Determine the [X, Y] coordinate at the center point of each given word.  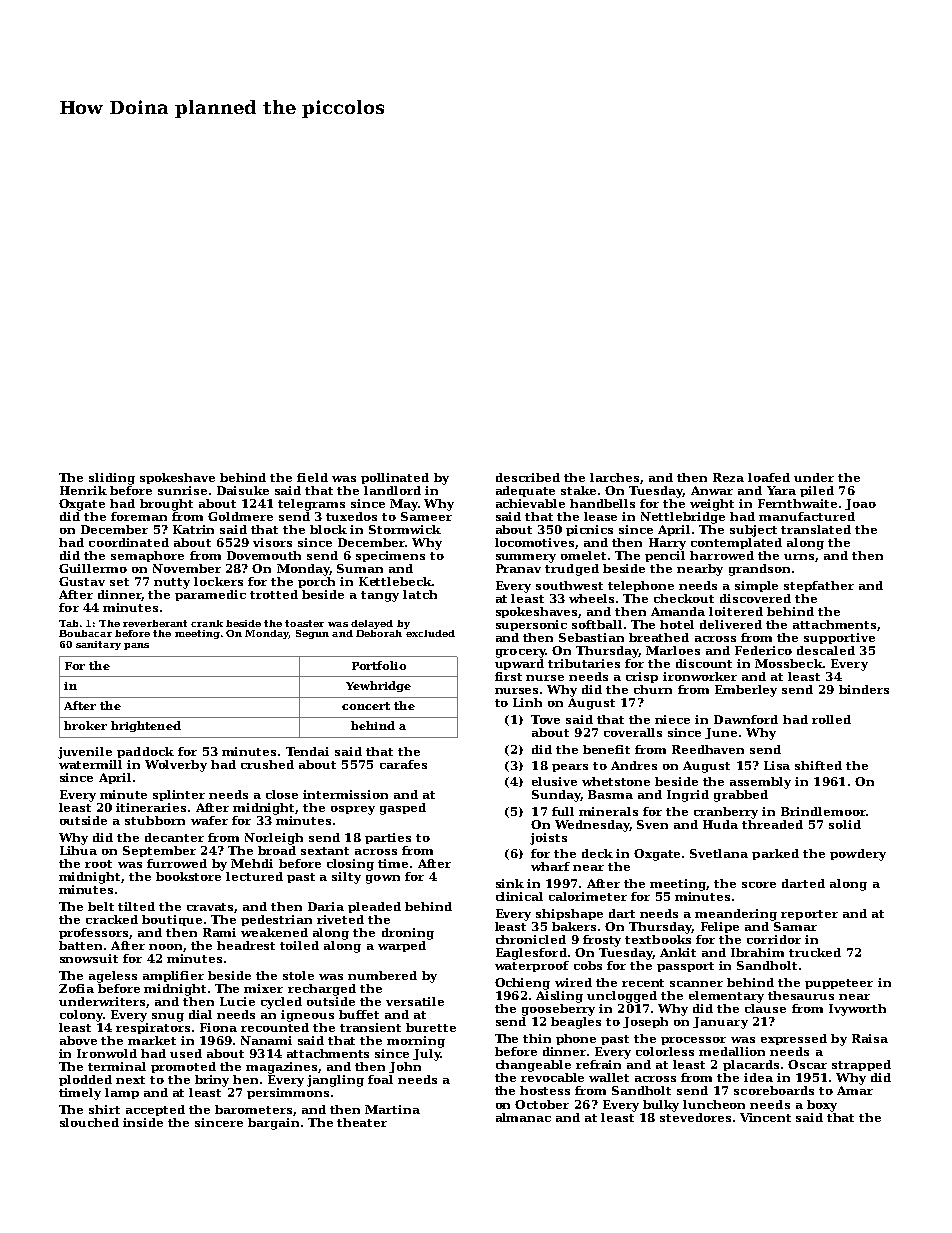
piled [817, 491]
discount [704, 663]
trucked [815, 952]
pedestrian [276, 920]
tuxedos [351, 516]
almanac [523, 1117]
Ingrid [688, 796]
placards [751, 1065]
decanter [174, 837]
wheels [591, 598]
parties [388, 838]
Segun [312, 634]
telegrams [311, 505]
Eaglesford [531, 954]
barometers [253, 1109]
